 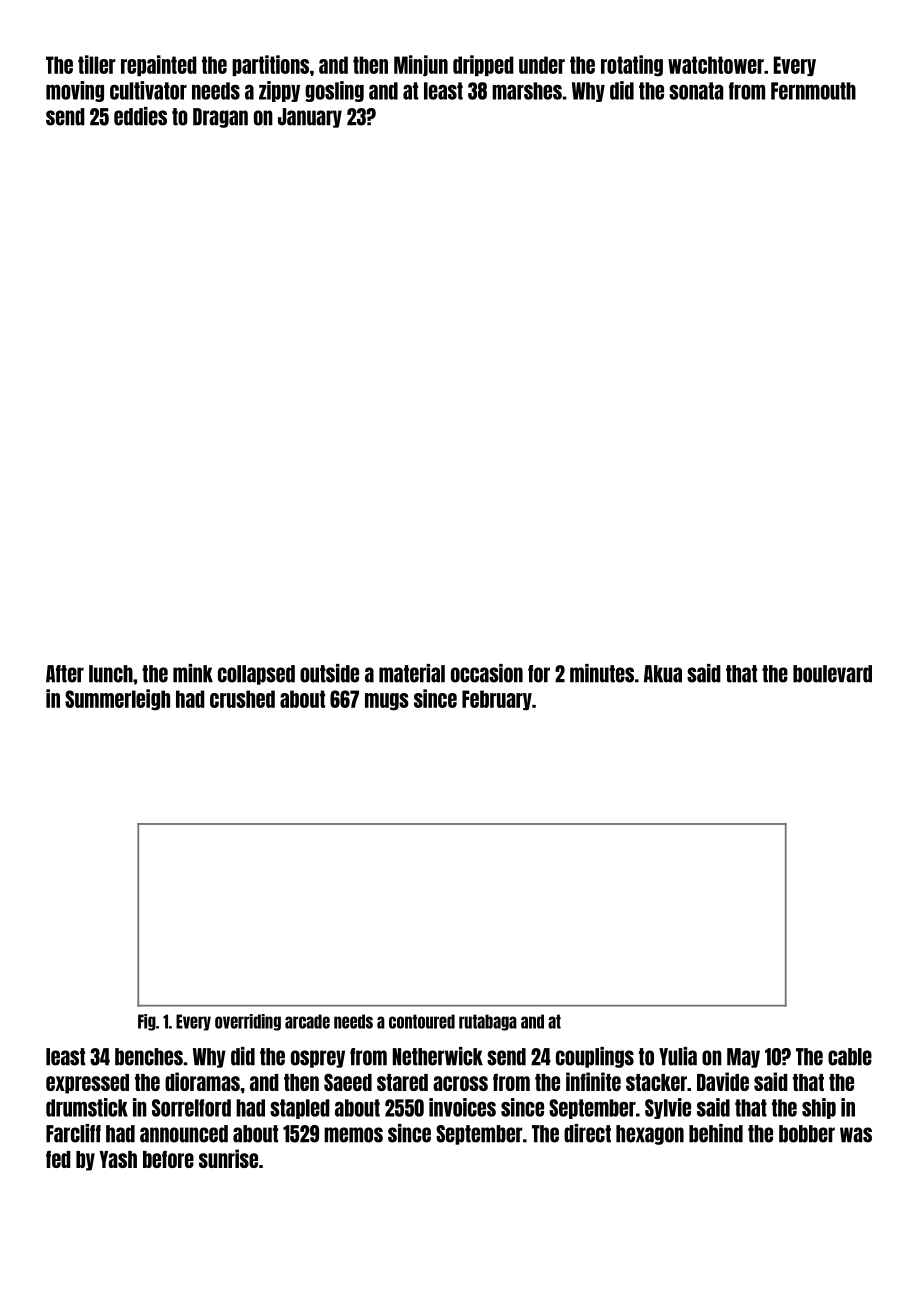 What do you see at coordinates (117, 700) in the image?
I see `Summerleigh` at bounding box center [117, 700].
